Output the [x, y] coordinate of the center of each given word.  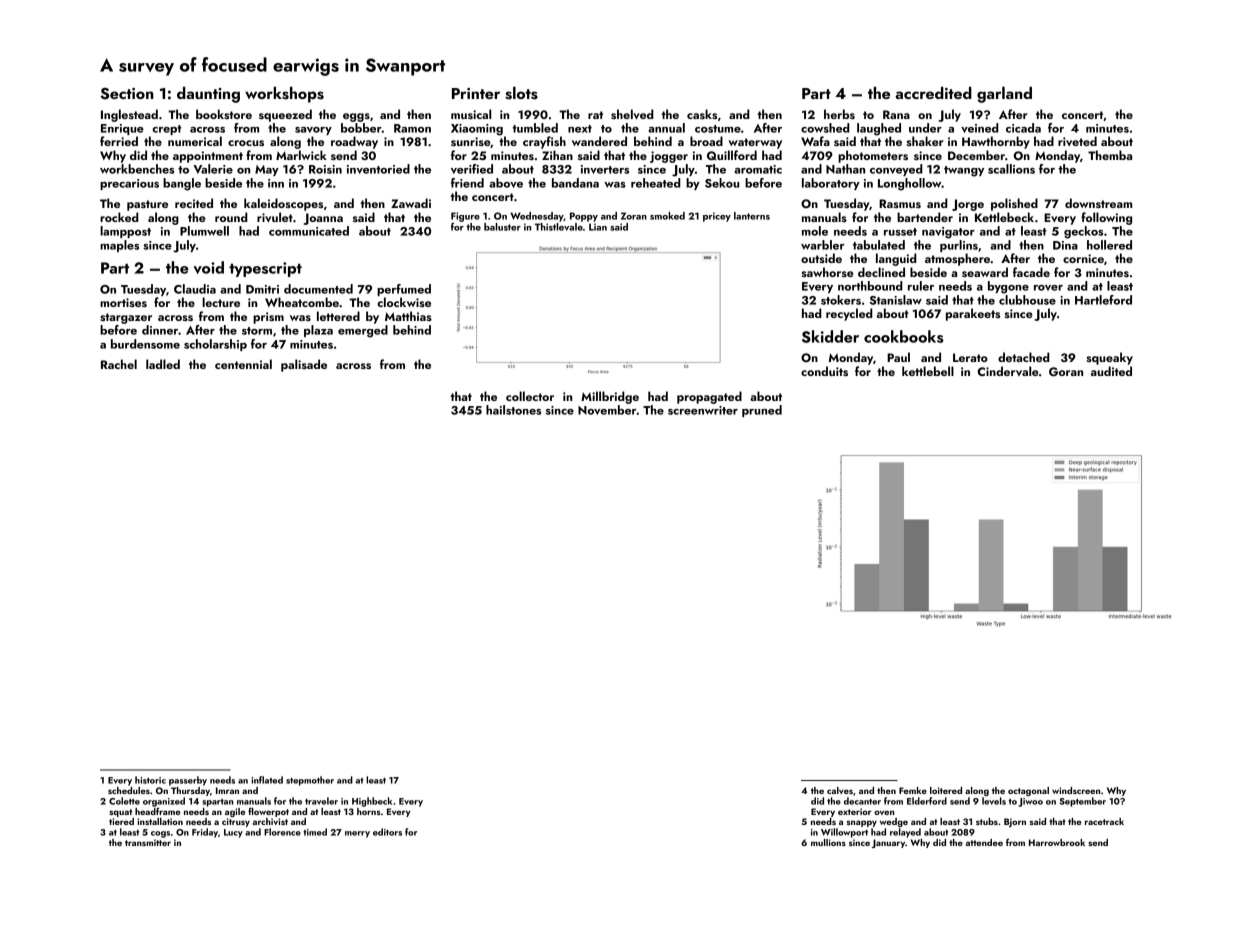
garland [1004, 94]
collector [530, 396]
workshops [284, 94]
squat [120, 813]
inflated [267, 780]
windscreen [1076, 790]
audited [1111, 371]
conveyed [896, 170]
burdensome [145, 344]
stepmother [310, 781]
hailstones [513, 410]
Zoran [634, 216]
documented [318, 289]
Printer [476, 93]
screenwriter [703, 410]
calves [840, 790]
